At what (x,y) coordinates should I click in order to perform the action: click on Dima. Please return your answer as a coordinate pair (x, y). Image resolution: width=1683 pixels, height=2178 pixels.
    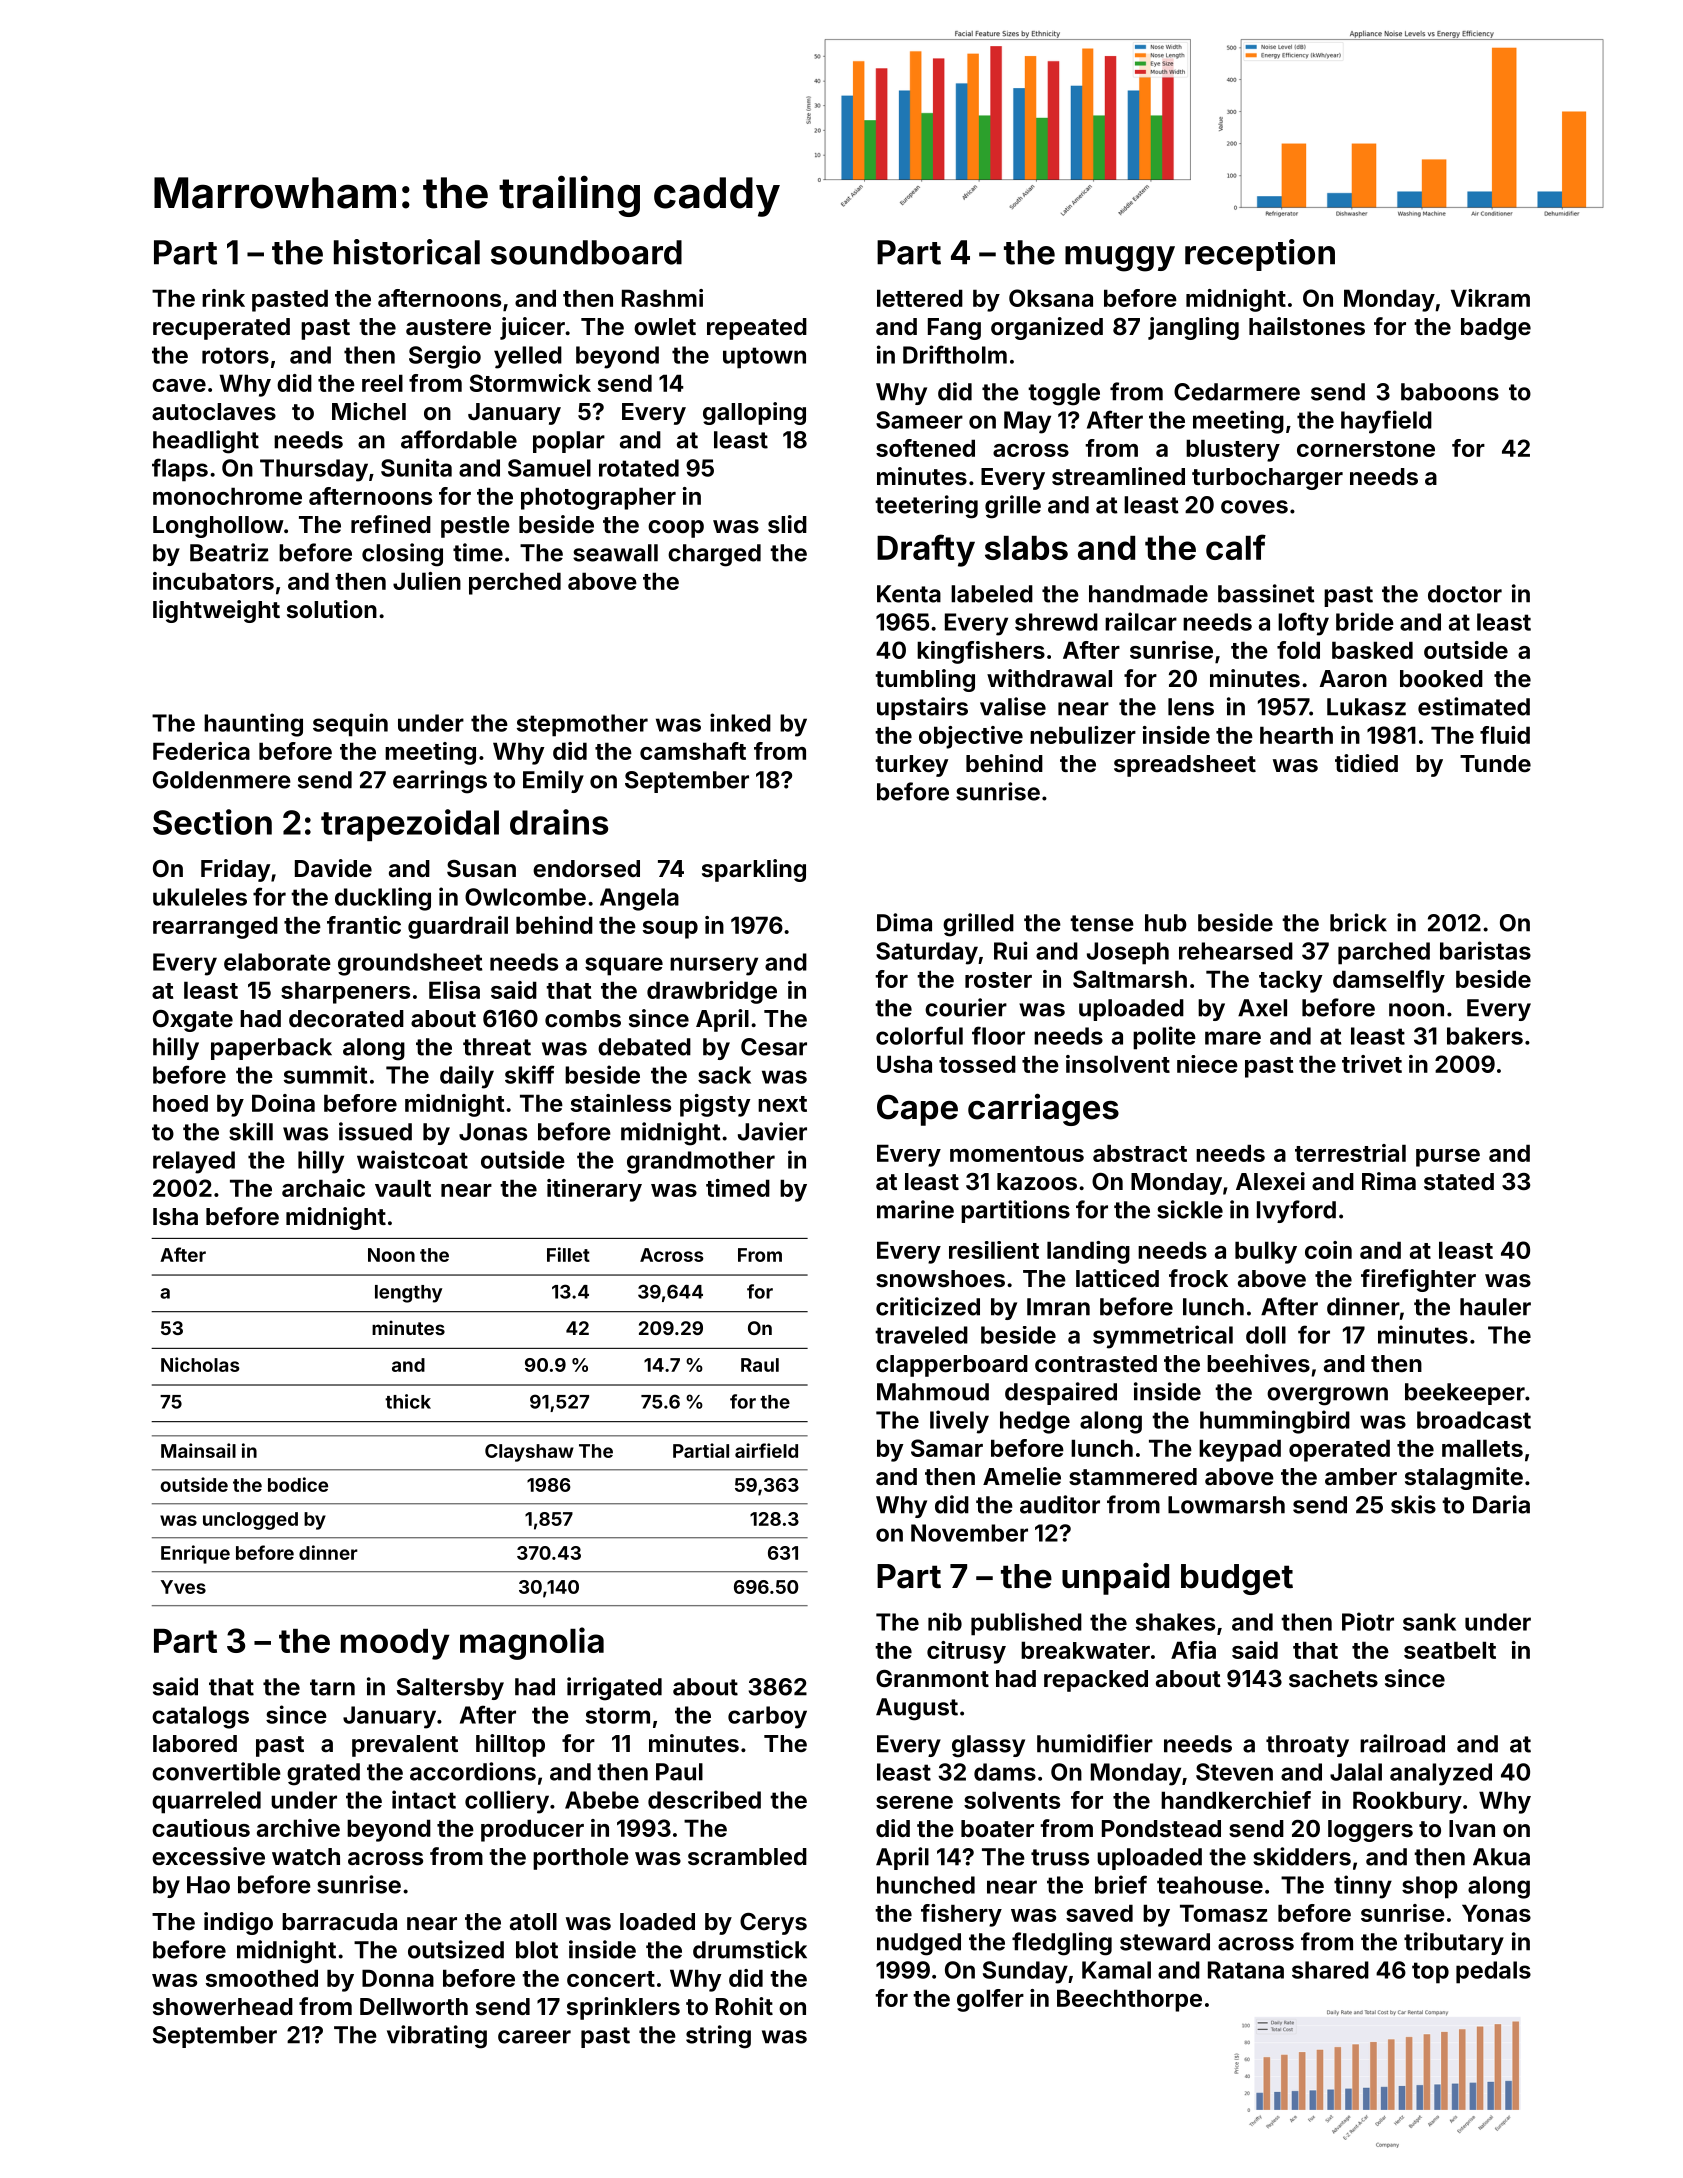
    Looking at the image, I should click on (904, 922).
